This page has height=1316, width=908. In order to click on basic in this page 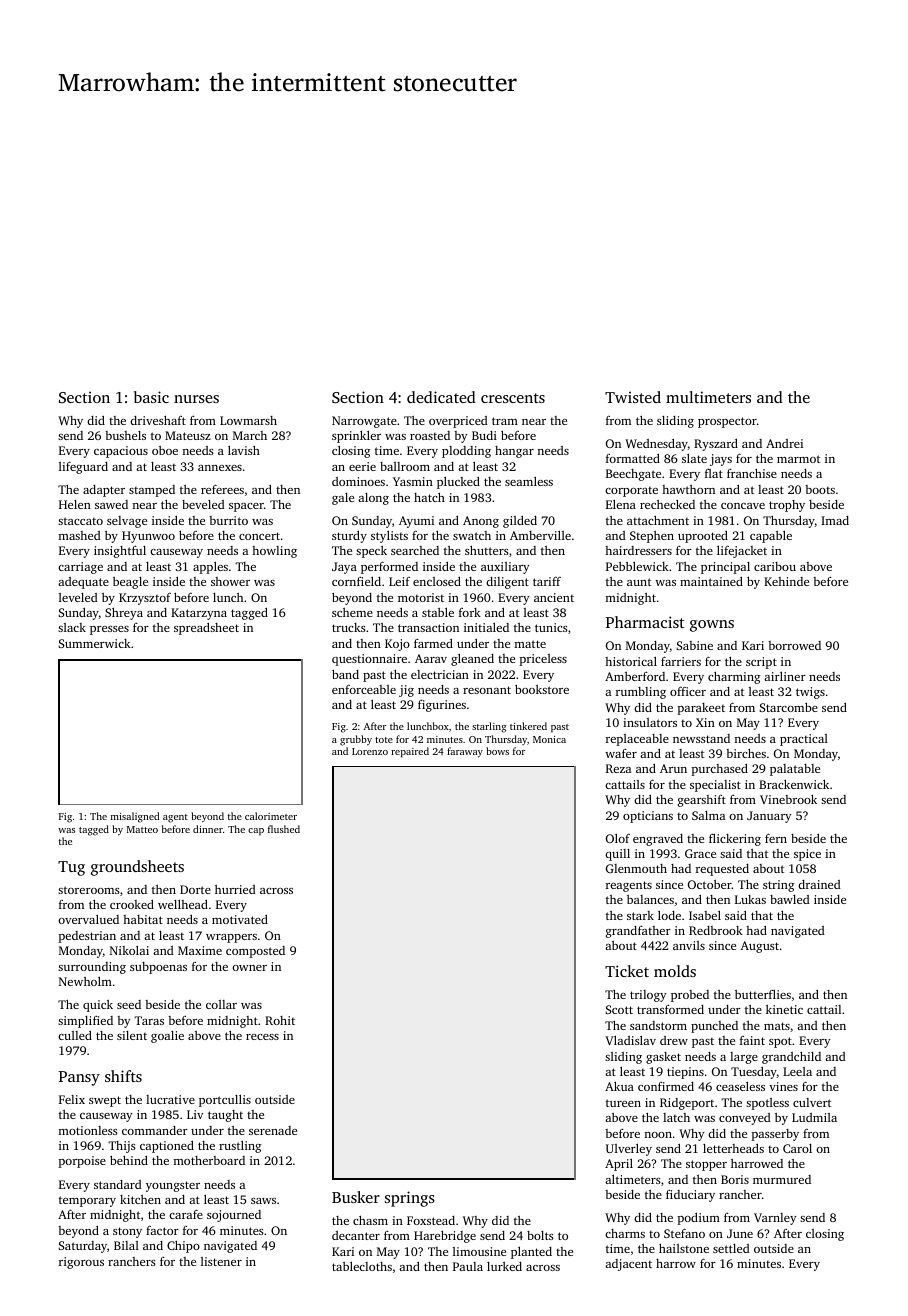, I will do `click(151, 397)`.
